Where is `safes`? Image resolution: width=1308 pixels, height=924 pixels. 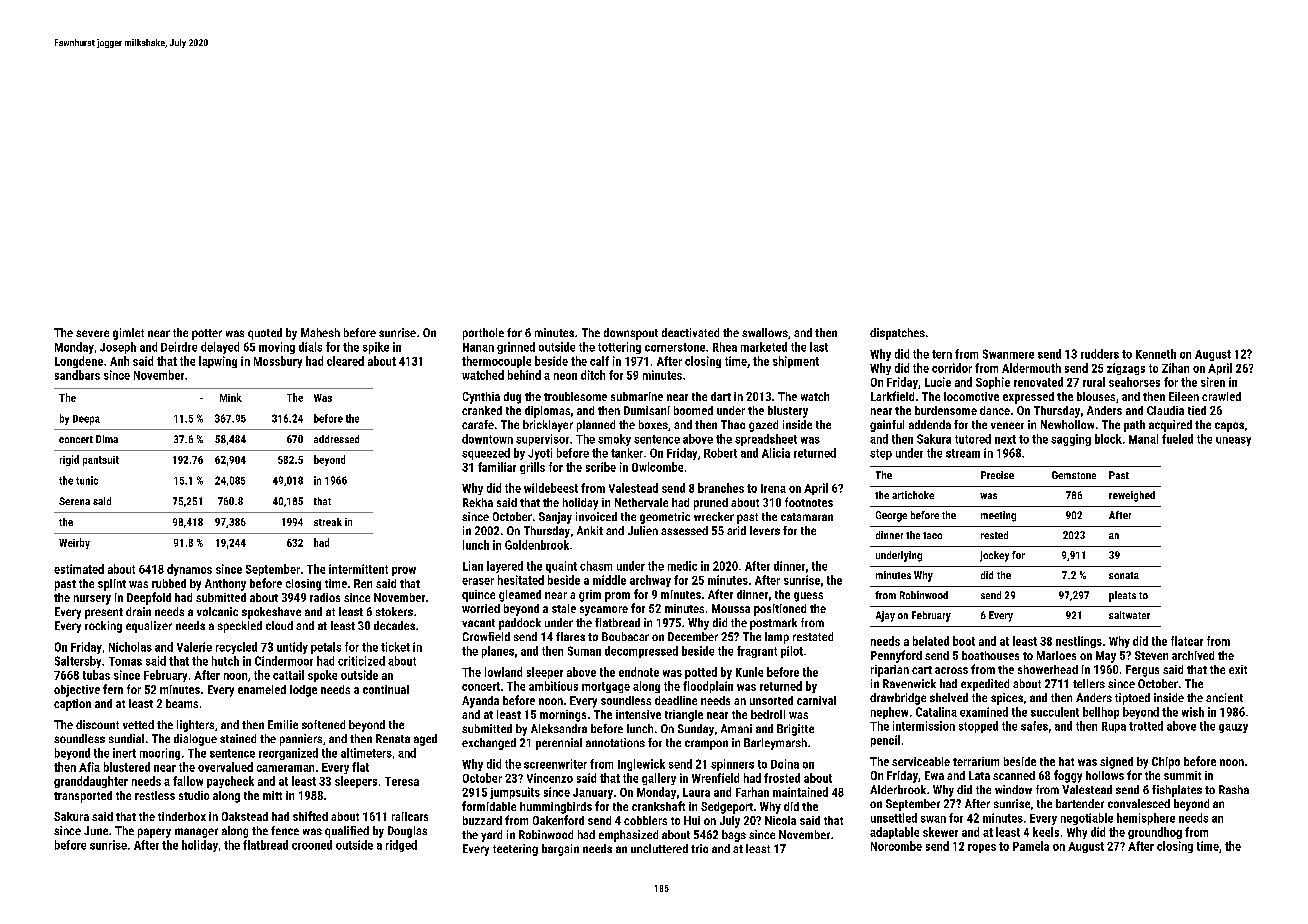 safes is located at coordinates (1034, 726).
